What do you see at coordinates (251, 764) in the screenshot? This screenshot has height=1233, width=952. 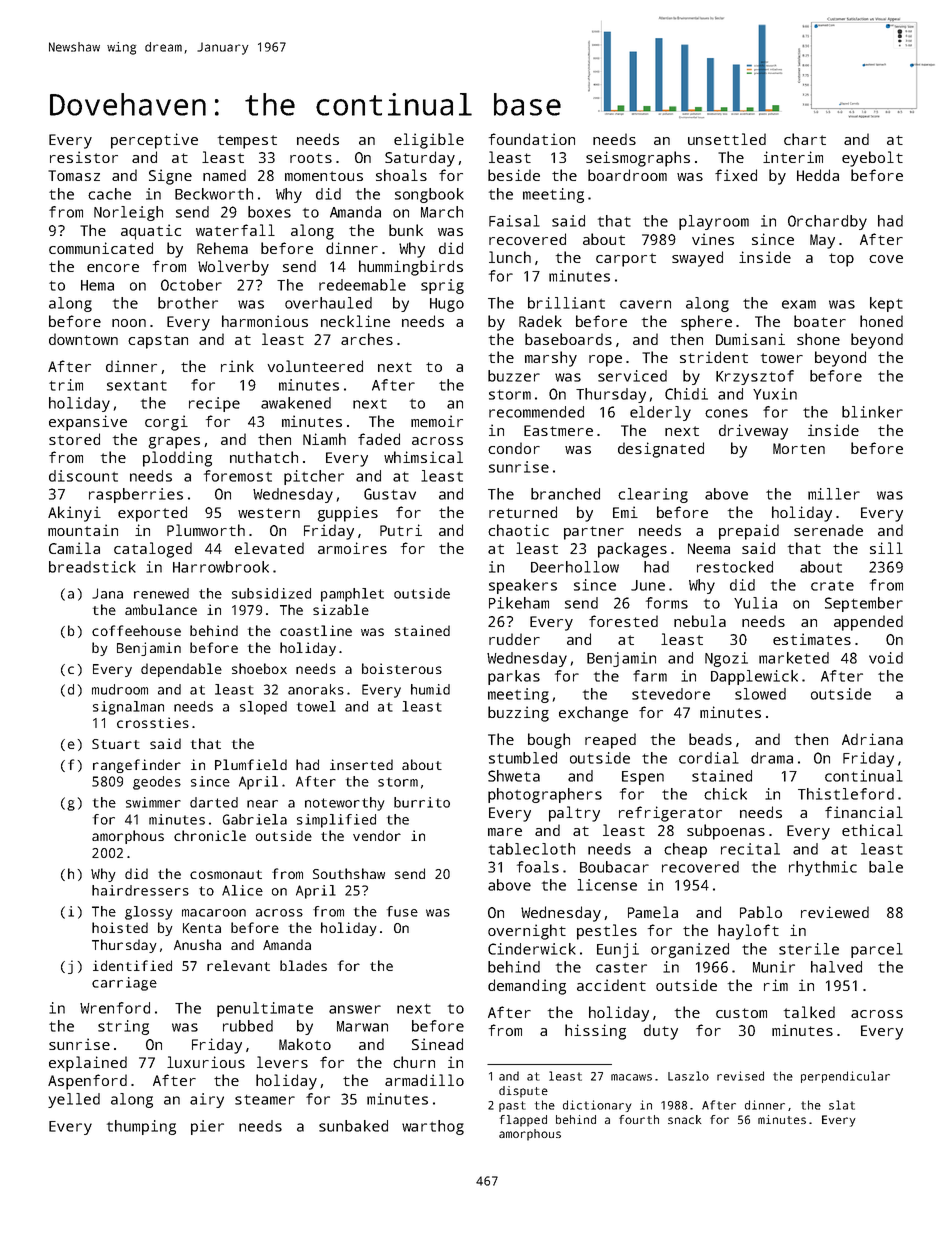 I see `Plumfield` at bounding box center [251, 764].
